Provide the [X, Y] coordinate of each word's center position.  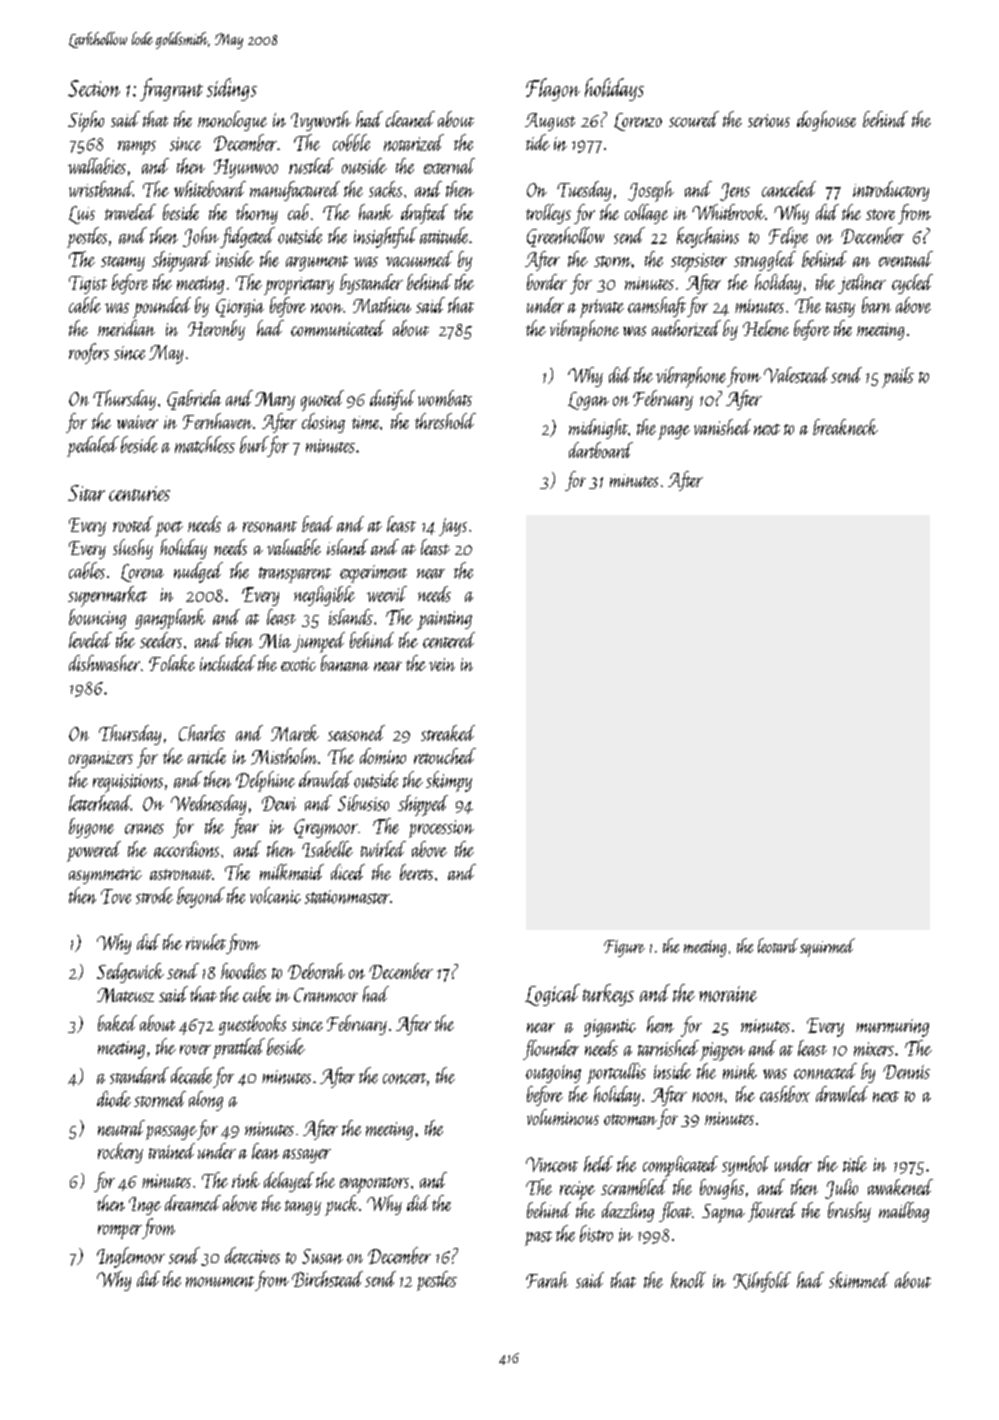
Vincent [552, 1164]
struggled [765, 261]
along [206, 1101]
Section [94, 88]
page [674, 432]
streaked [448, 733]
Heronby [216, 330]
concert [404, 1078]
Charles [202, 733]
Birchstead [327, 1279]
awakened [900, 1187]
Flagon [553, 89]
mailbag [904, 1212]
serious [769, 120]
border [547, 282]
